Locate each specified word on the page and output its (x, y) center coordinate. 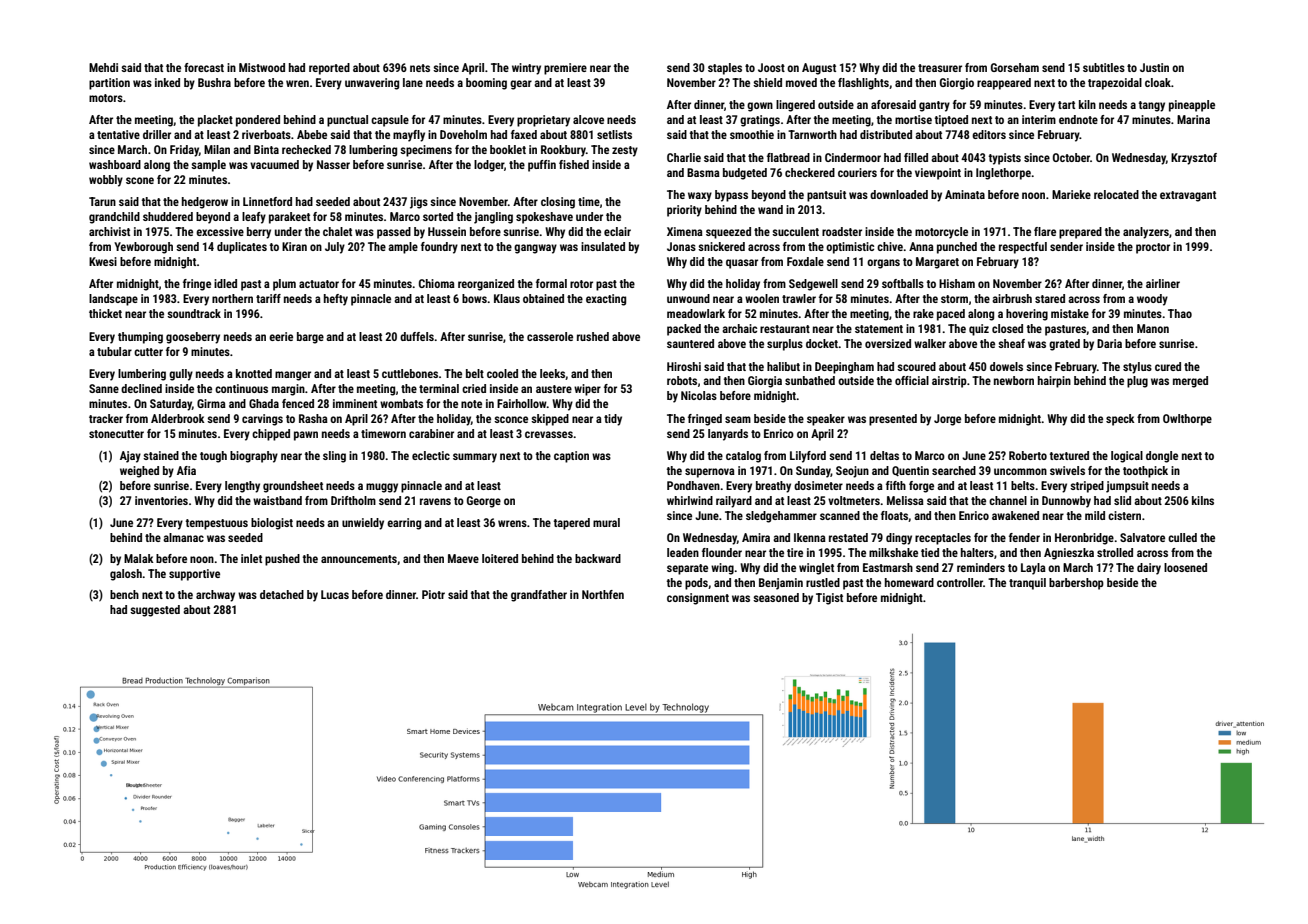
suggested (155, 611)
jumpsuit (1127, 487)
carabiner (431, 433)
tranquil (1027, 584)
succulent (795, 231)
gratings (760, 121)
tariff (268, 298)
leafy (254, 218)
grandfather (539, 596)
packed (684, 330)
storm (954, 299)
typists (1005, 159)
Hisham (957, 283)
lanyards (728, 435)
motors (106, 98)
